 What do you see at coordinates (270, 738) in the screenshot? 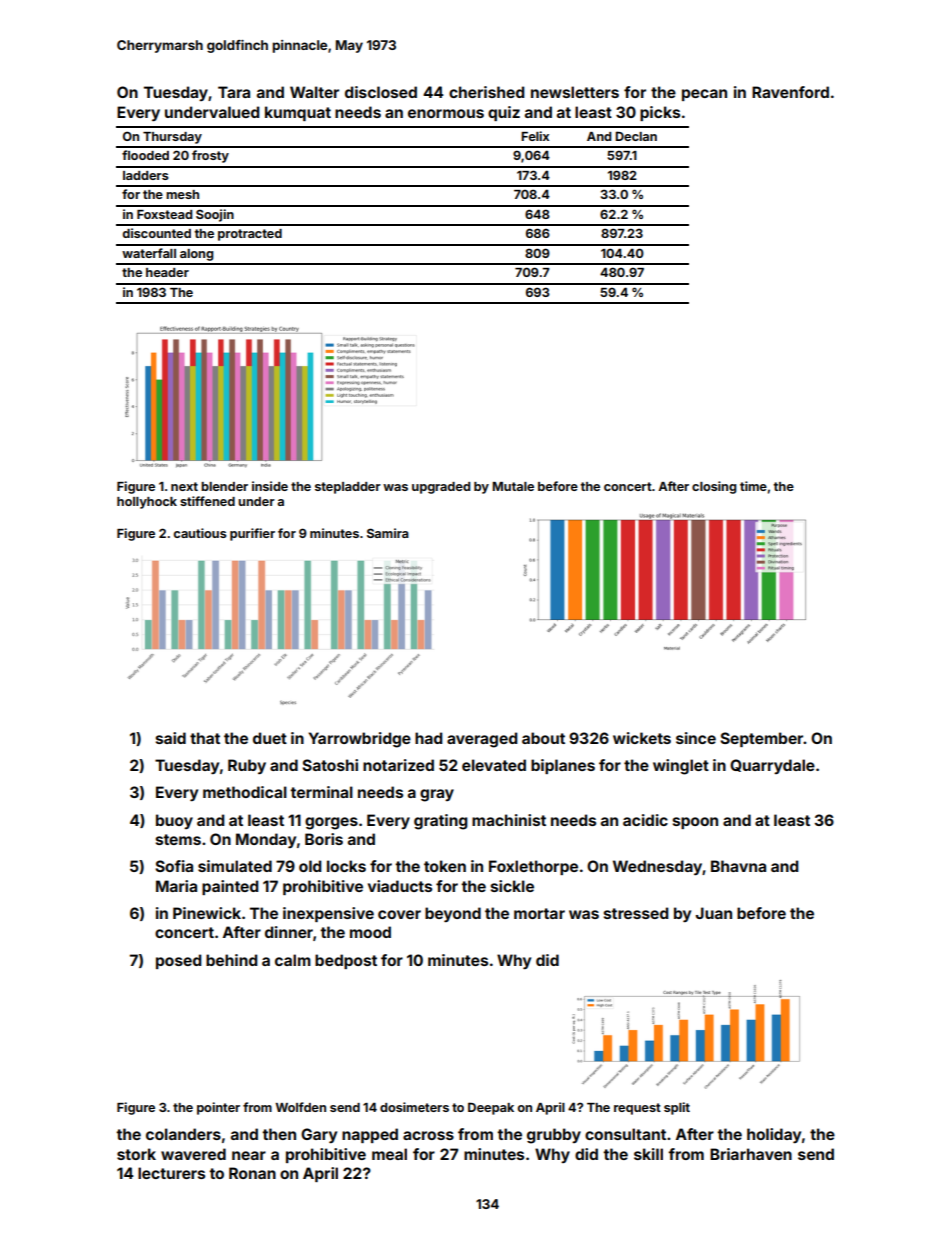
I see `duet` at bounding box center [270, 738].
